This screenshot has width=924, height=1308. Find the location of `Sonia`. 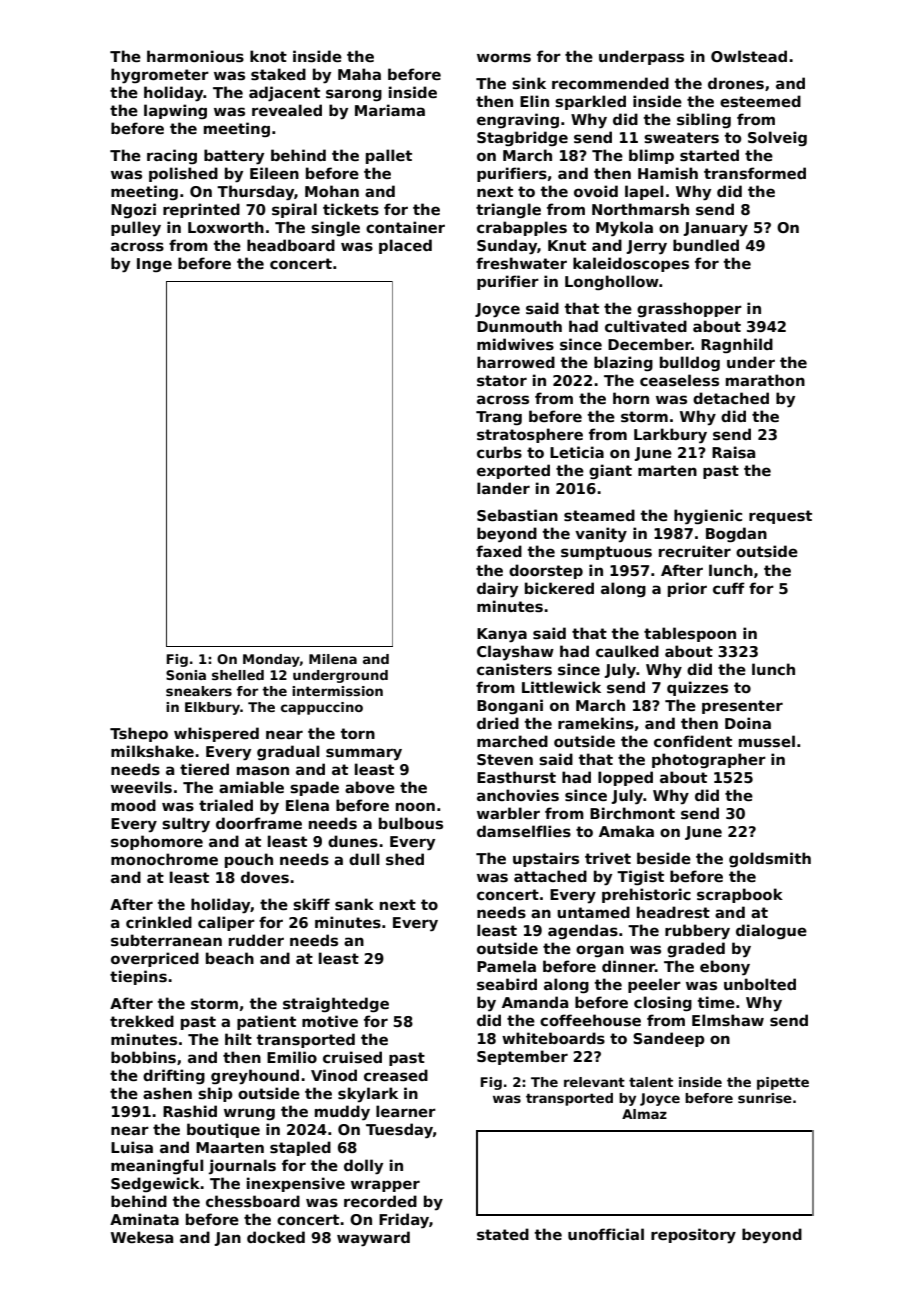

Sonia is located at coordinates (186, 675).
